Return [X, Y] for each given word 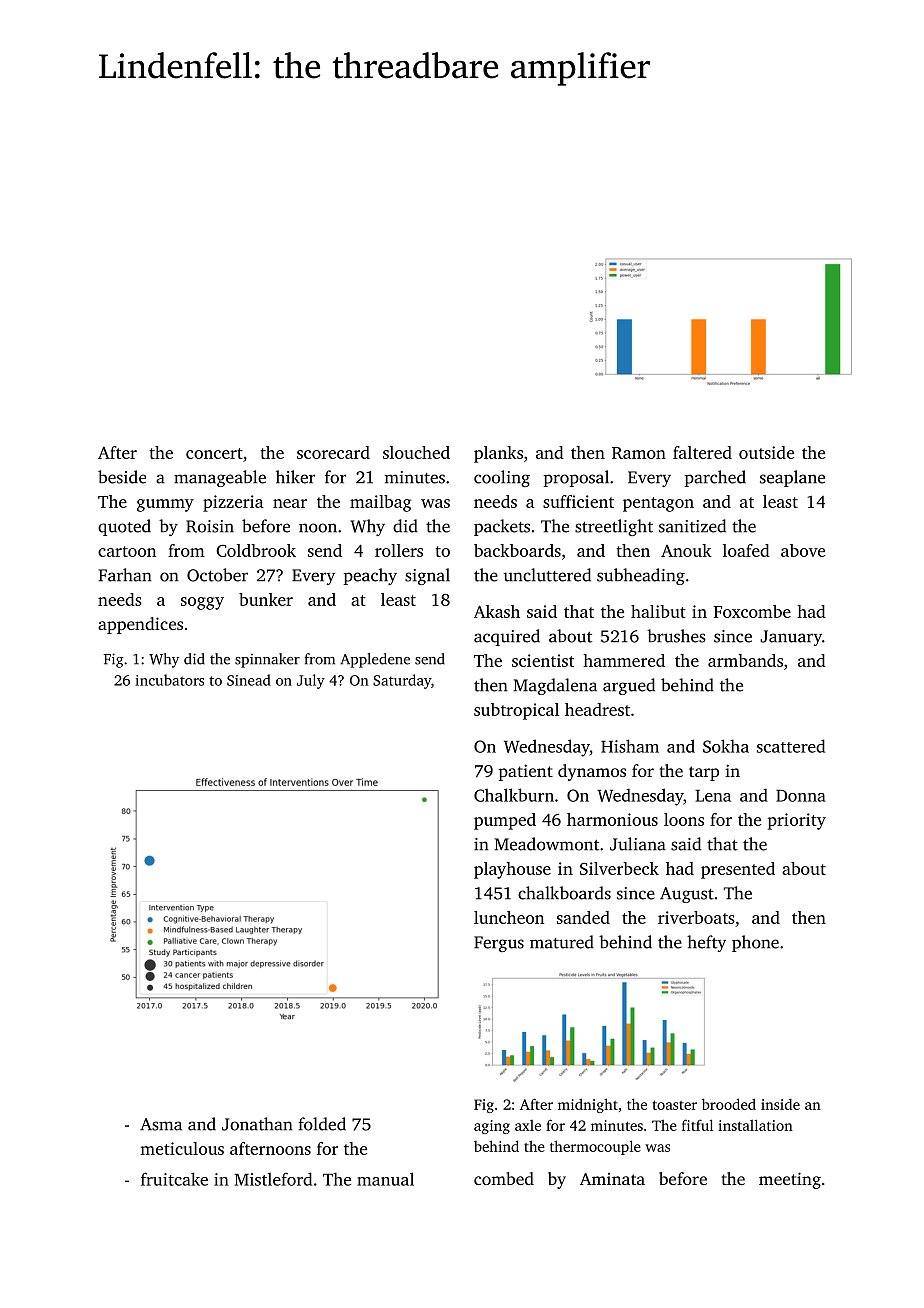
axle [528, 1125]
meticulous [182, 1148]
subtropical [516, 711]
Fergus [499, 944]
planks [498, 454]
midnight [588, 1105]
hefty [706, 943]
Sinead [249, 680]
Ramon [639, 453]
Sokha [726, 746]
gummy [165, 505]
